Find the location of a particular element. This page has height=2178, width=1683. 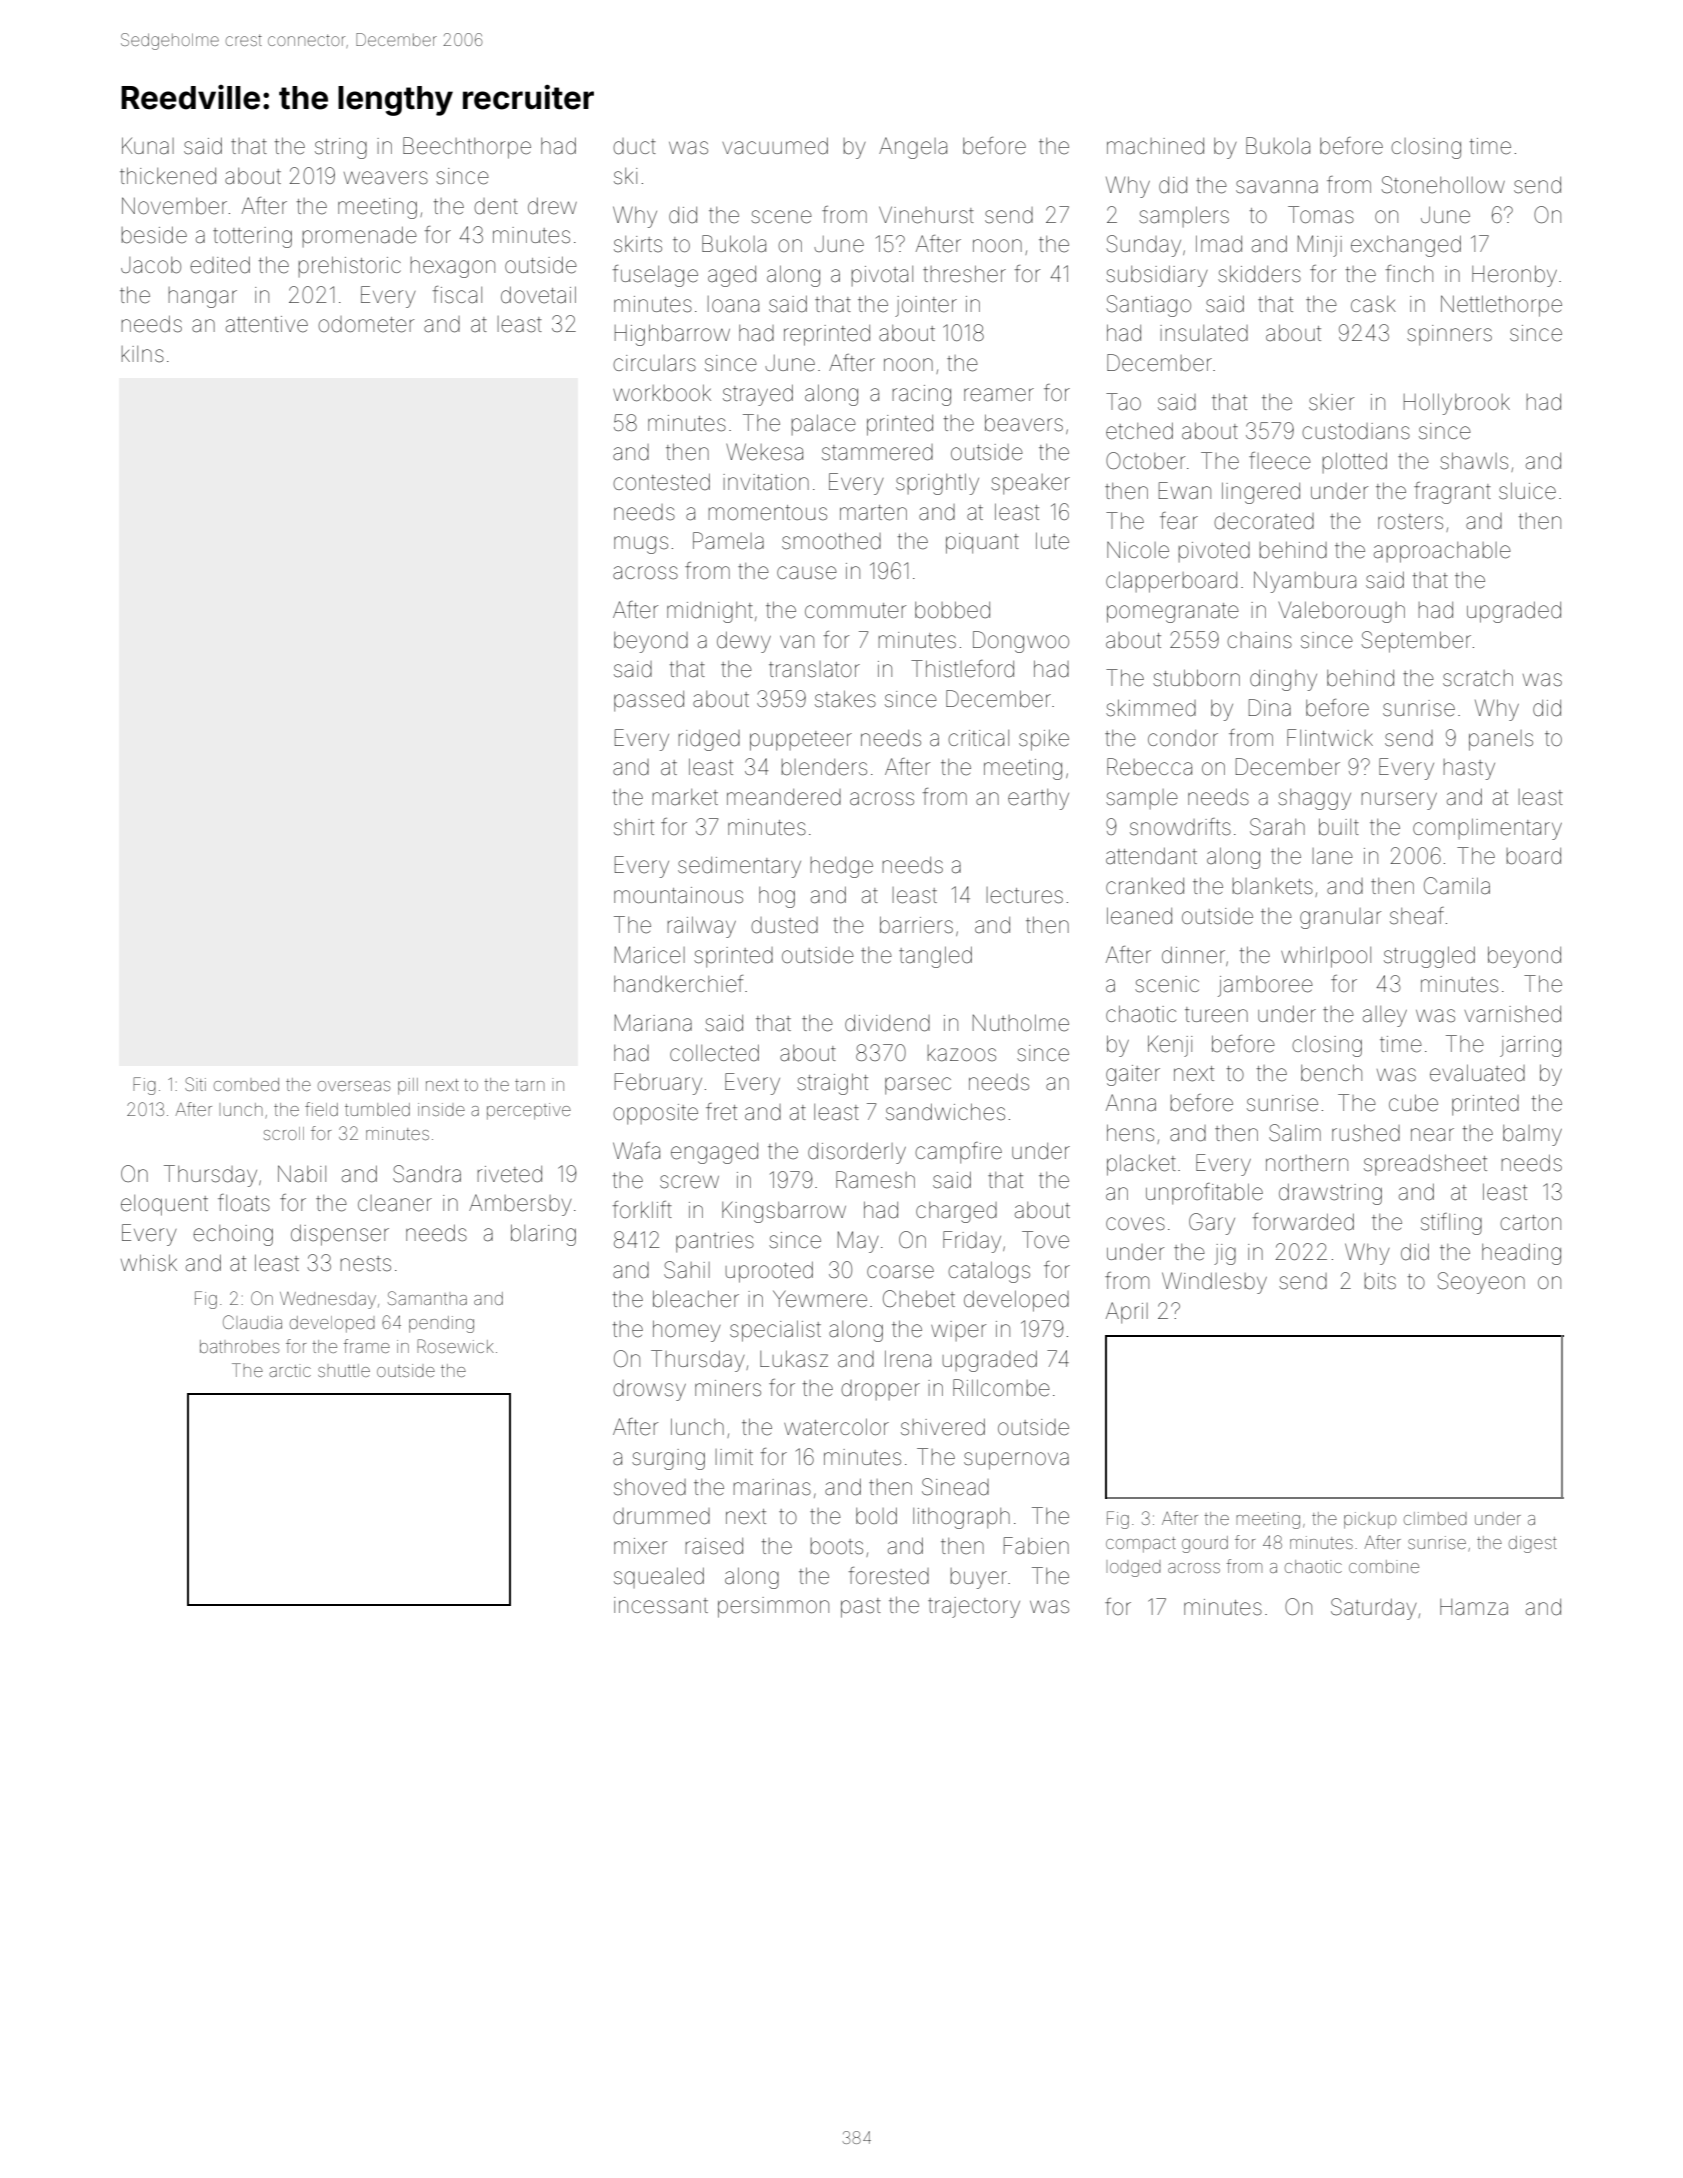

mixer is located at coordinates (640, 1546).
